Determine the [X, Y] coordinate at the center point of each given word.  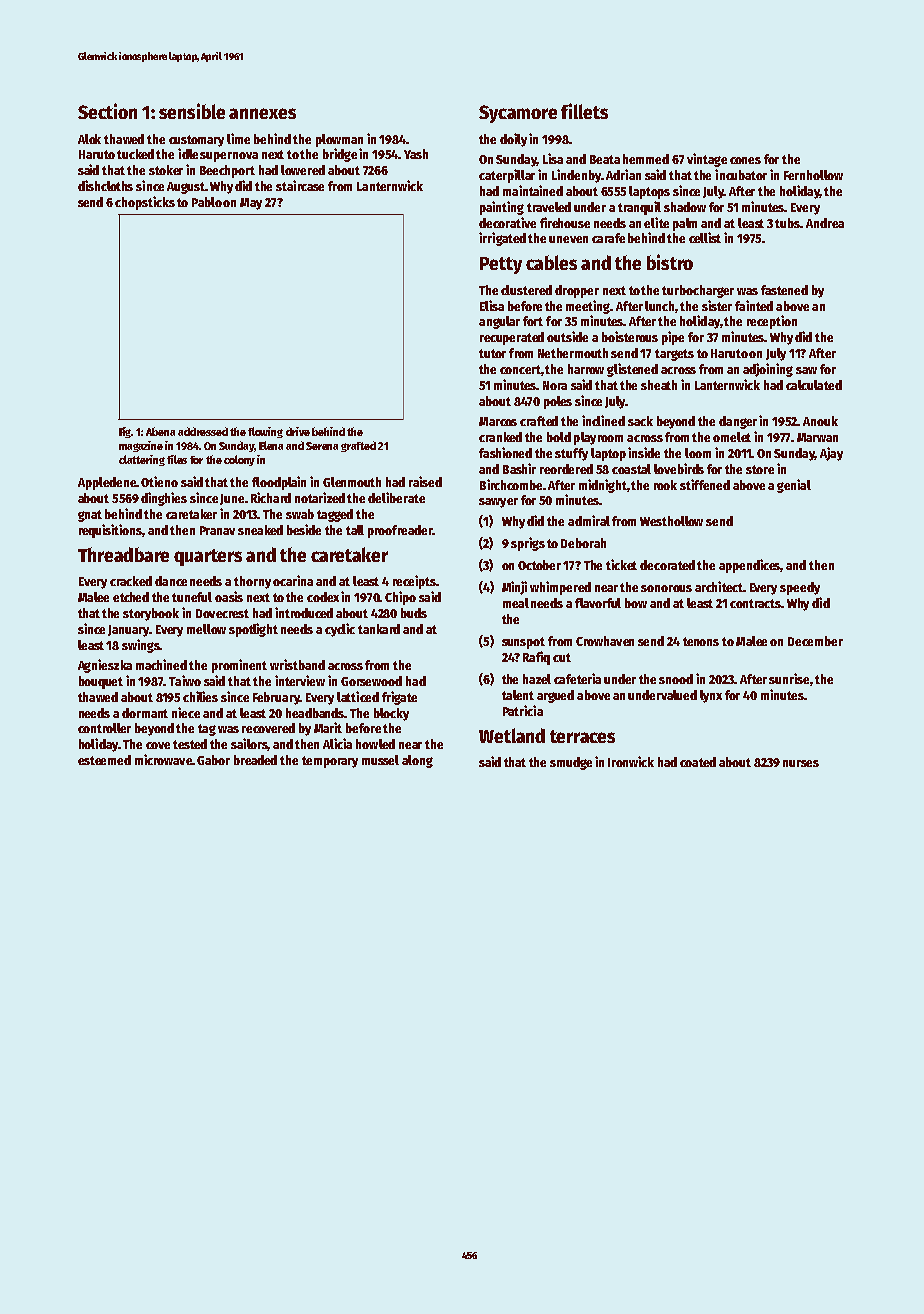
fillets [584, 111]
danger [738, 422]
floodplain [279, 483]
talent [518, 695]
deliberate [396, 497]
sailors [249, 744]
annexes [262, 113]
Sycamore [518, 114]
